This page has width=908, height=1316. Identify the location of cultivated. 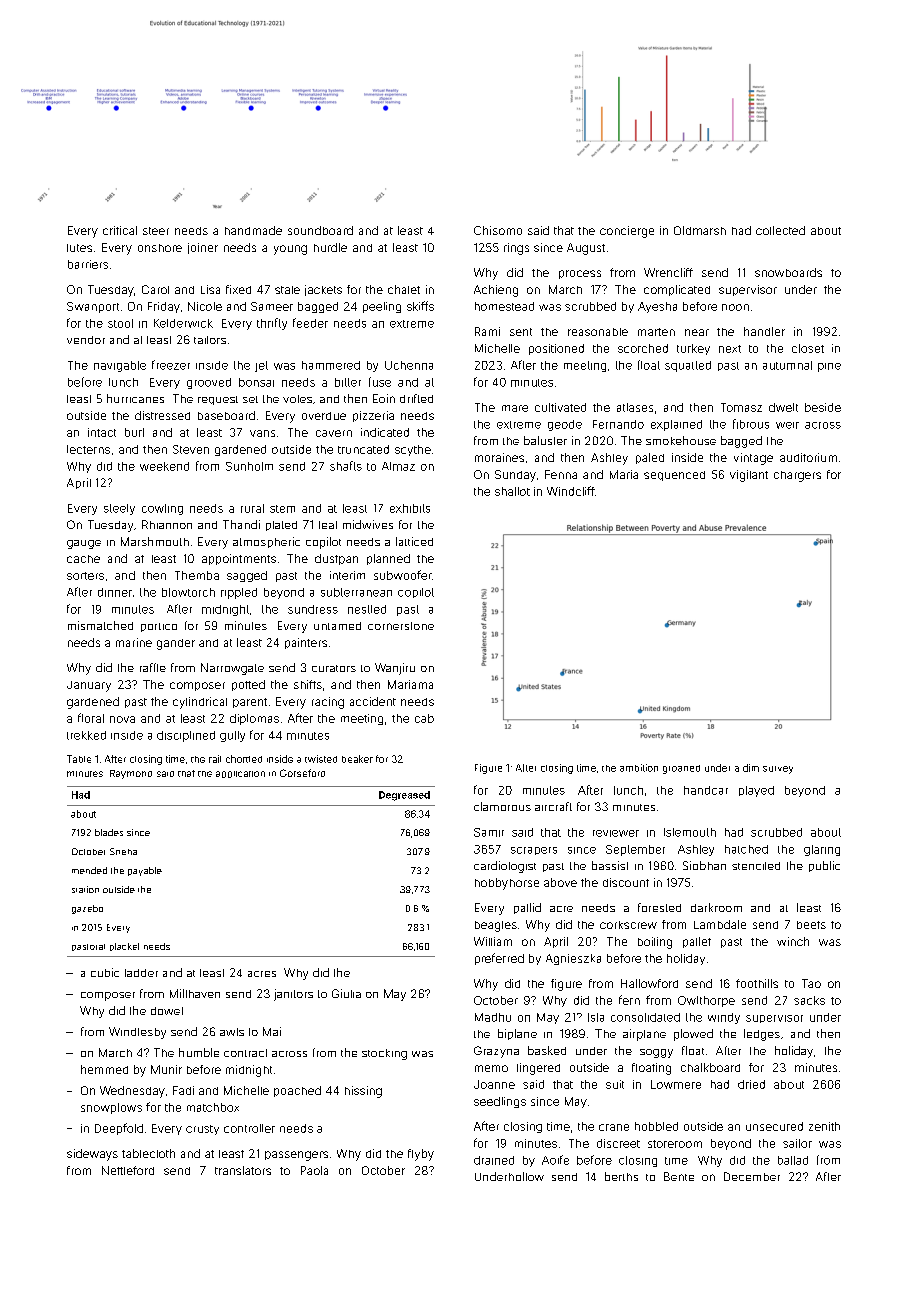
(560, 407).
